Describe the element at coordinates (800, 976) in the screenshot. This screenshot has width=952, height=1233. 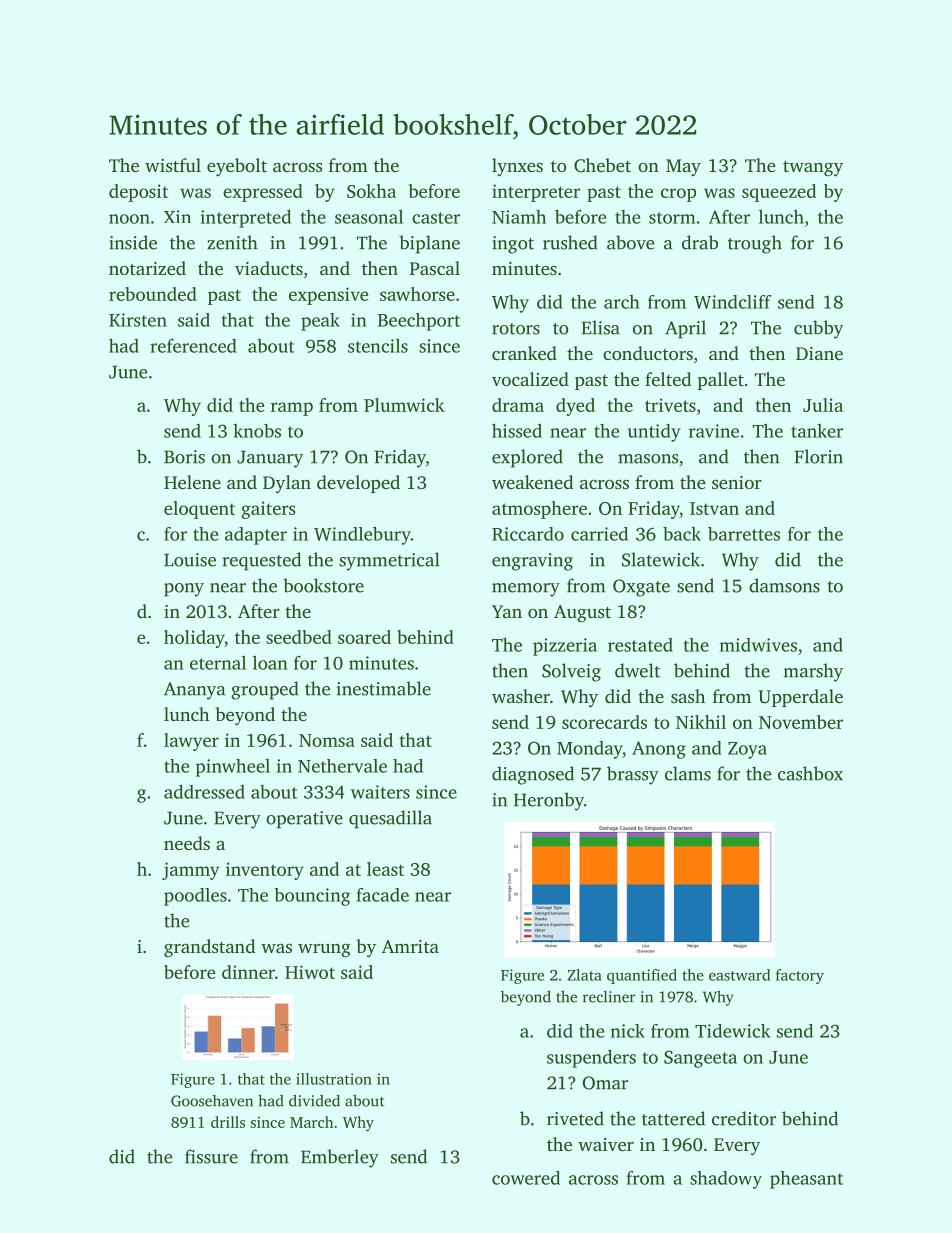
I see `factory` at that location.
